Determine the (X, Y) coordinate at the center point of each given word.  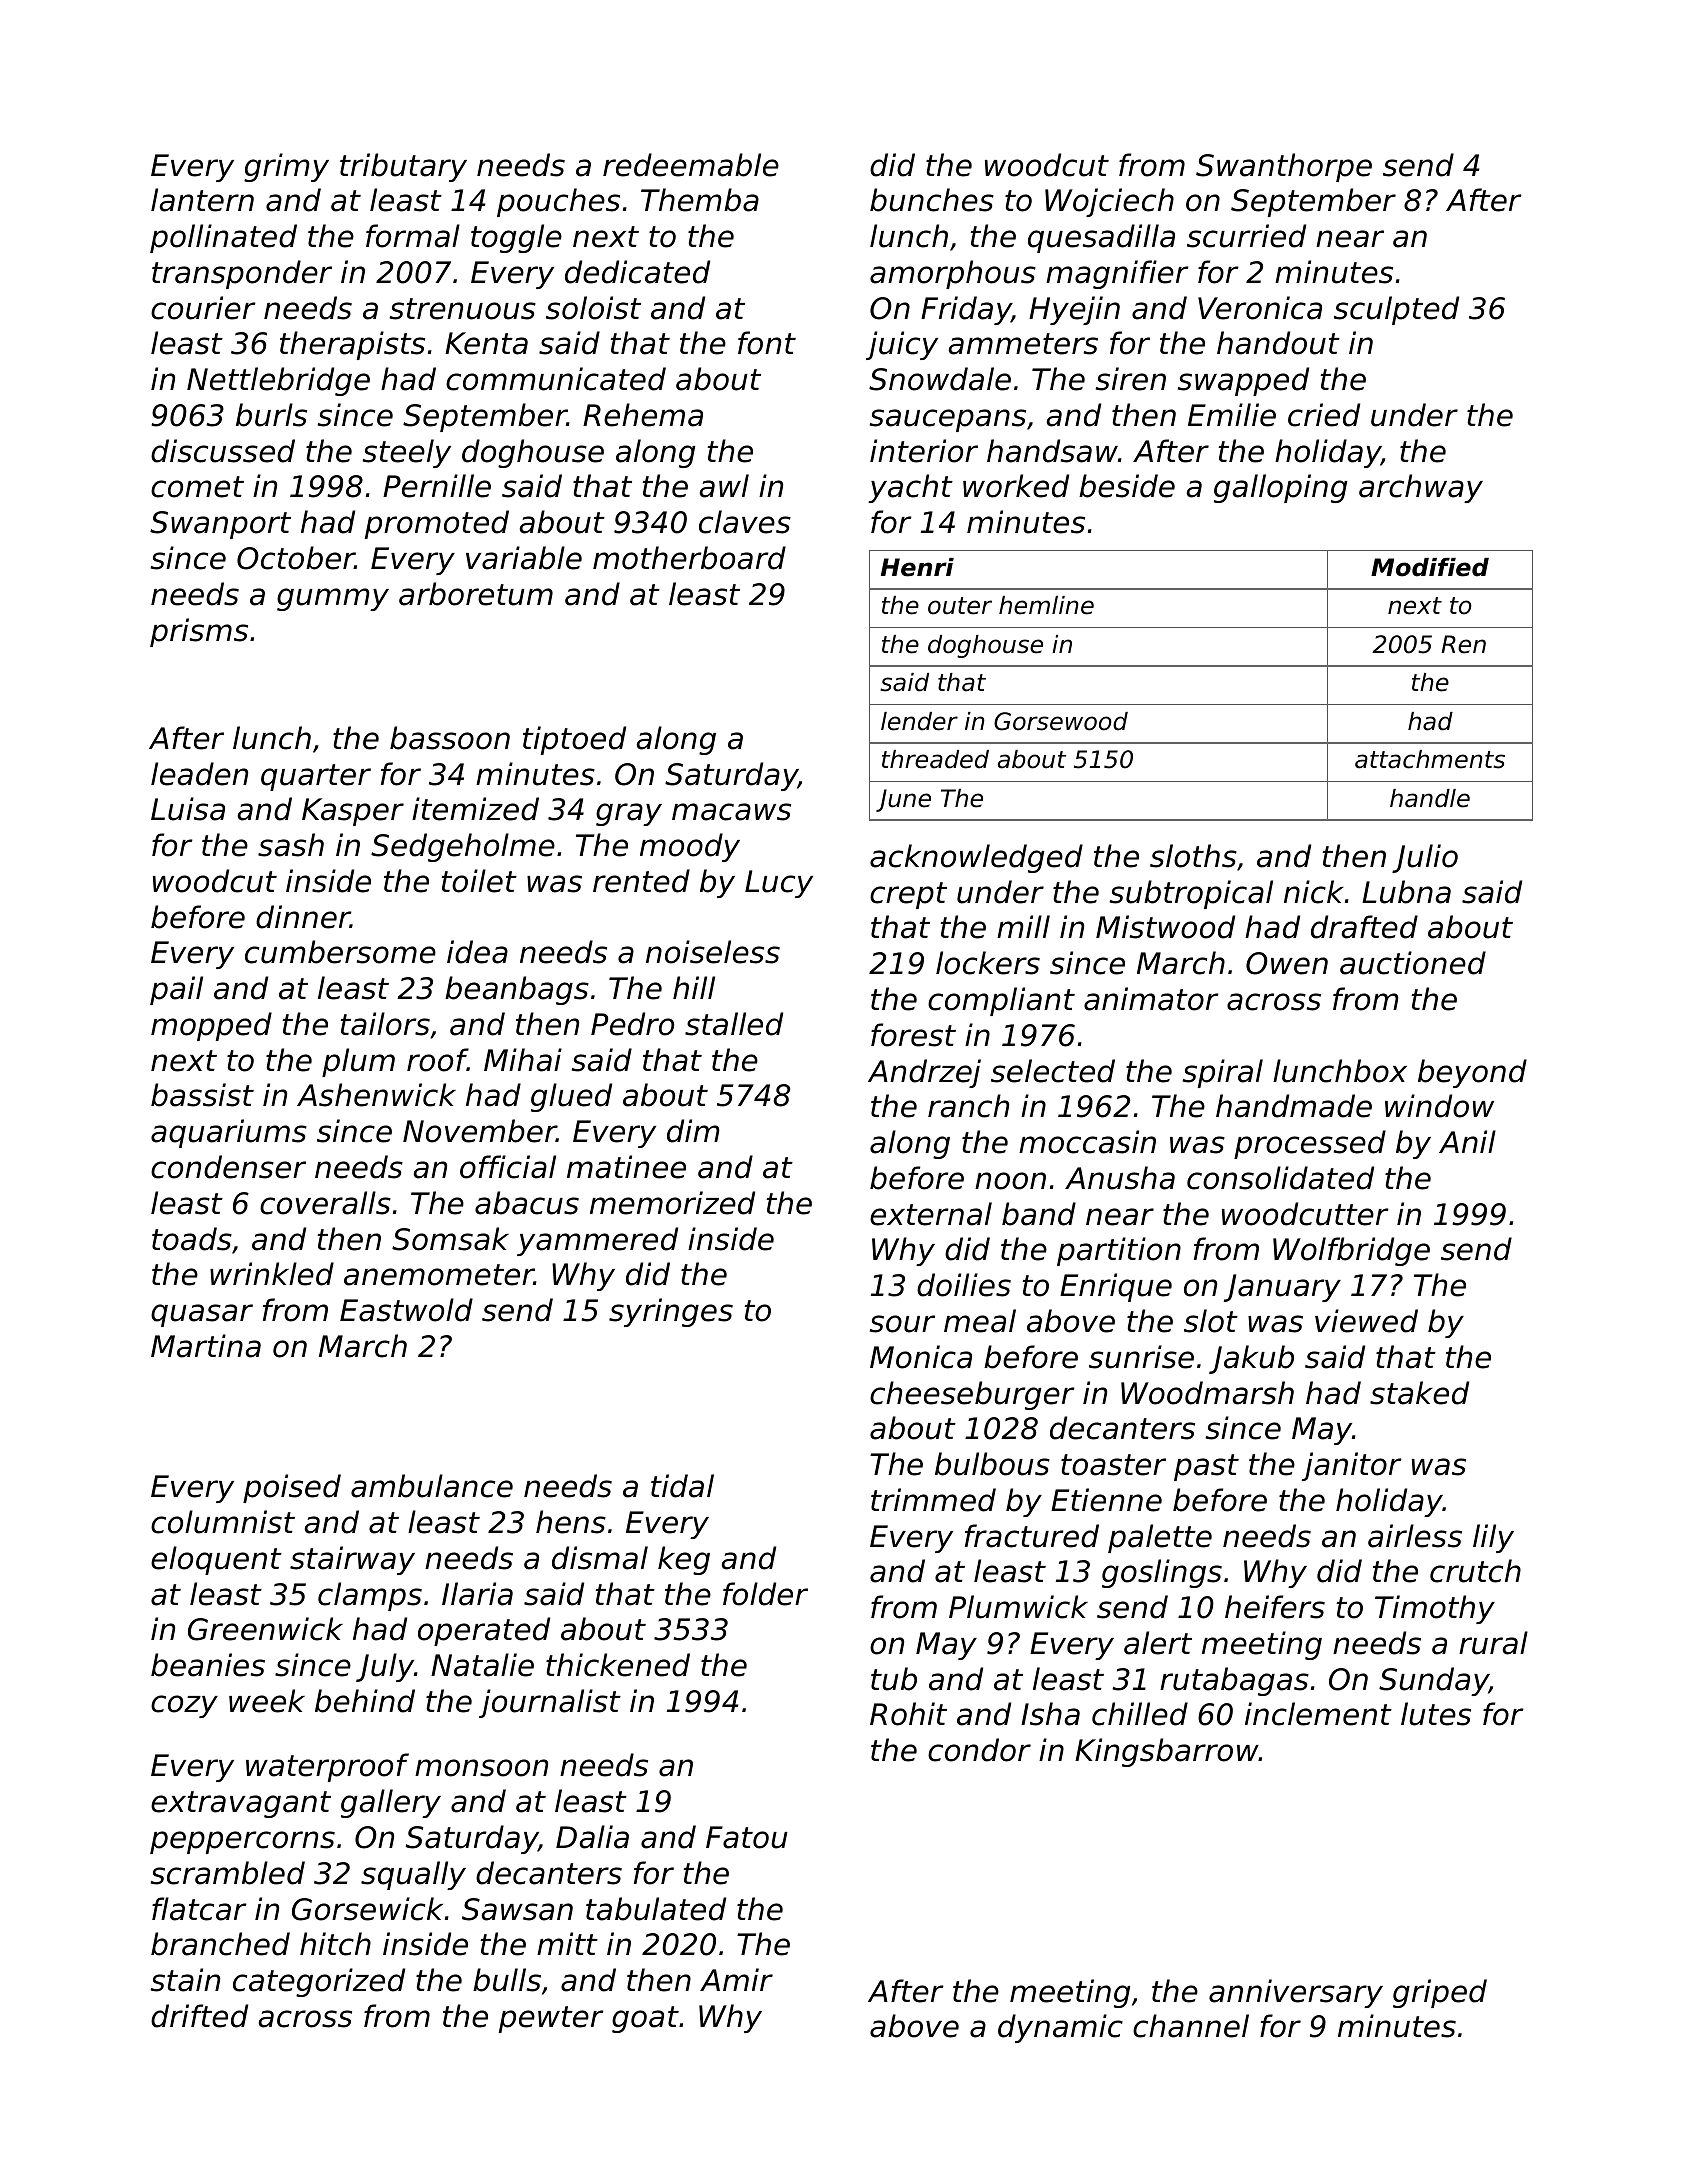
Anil (1467, 1141)
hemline (1046, 605)
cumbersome (340, 952)
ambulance (432, 1486)
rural (1493, 1643)
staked (1419, 1393)
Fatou (747, 1837)
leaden (199, 774)
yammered (597, 1241)
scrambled (228, 1873)
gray (629, 814)
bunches (932, 200)
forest (913, 1035)
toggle (516, 238)
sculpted (1396, 310)
